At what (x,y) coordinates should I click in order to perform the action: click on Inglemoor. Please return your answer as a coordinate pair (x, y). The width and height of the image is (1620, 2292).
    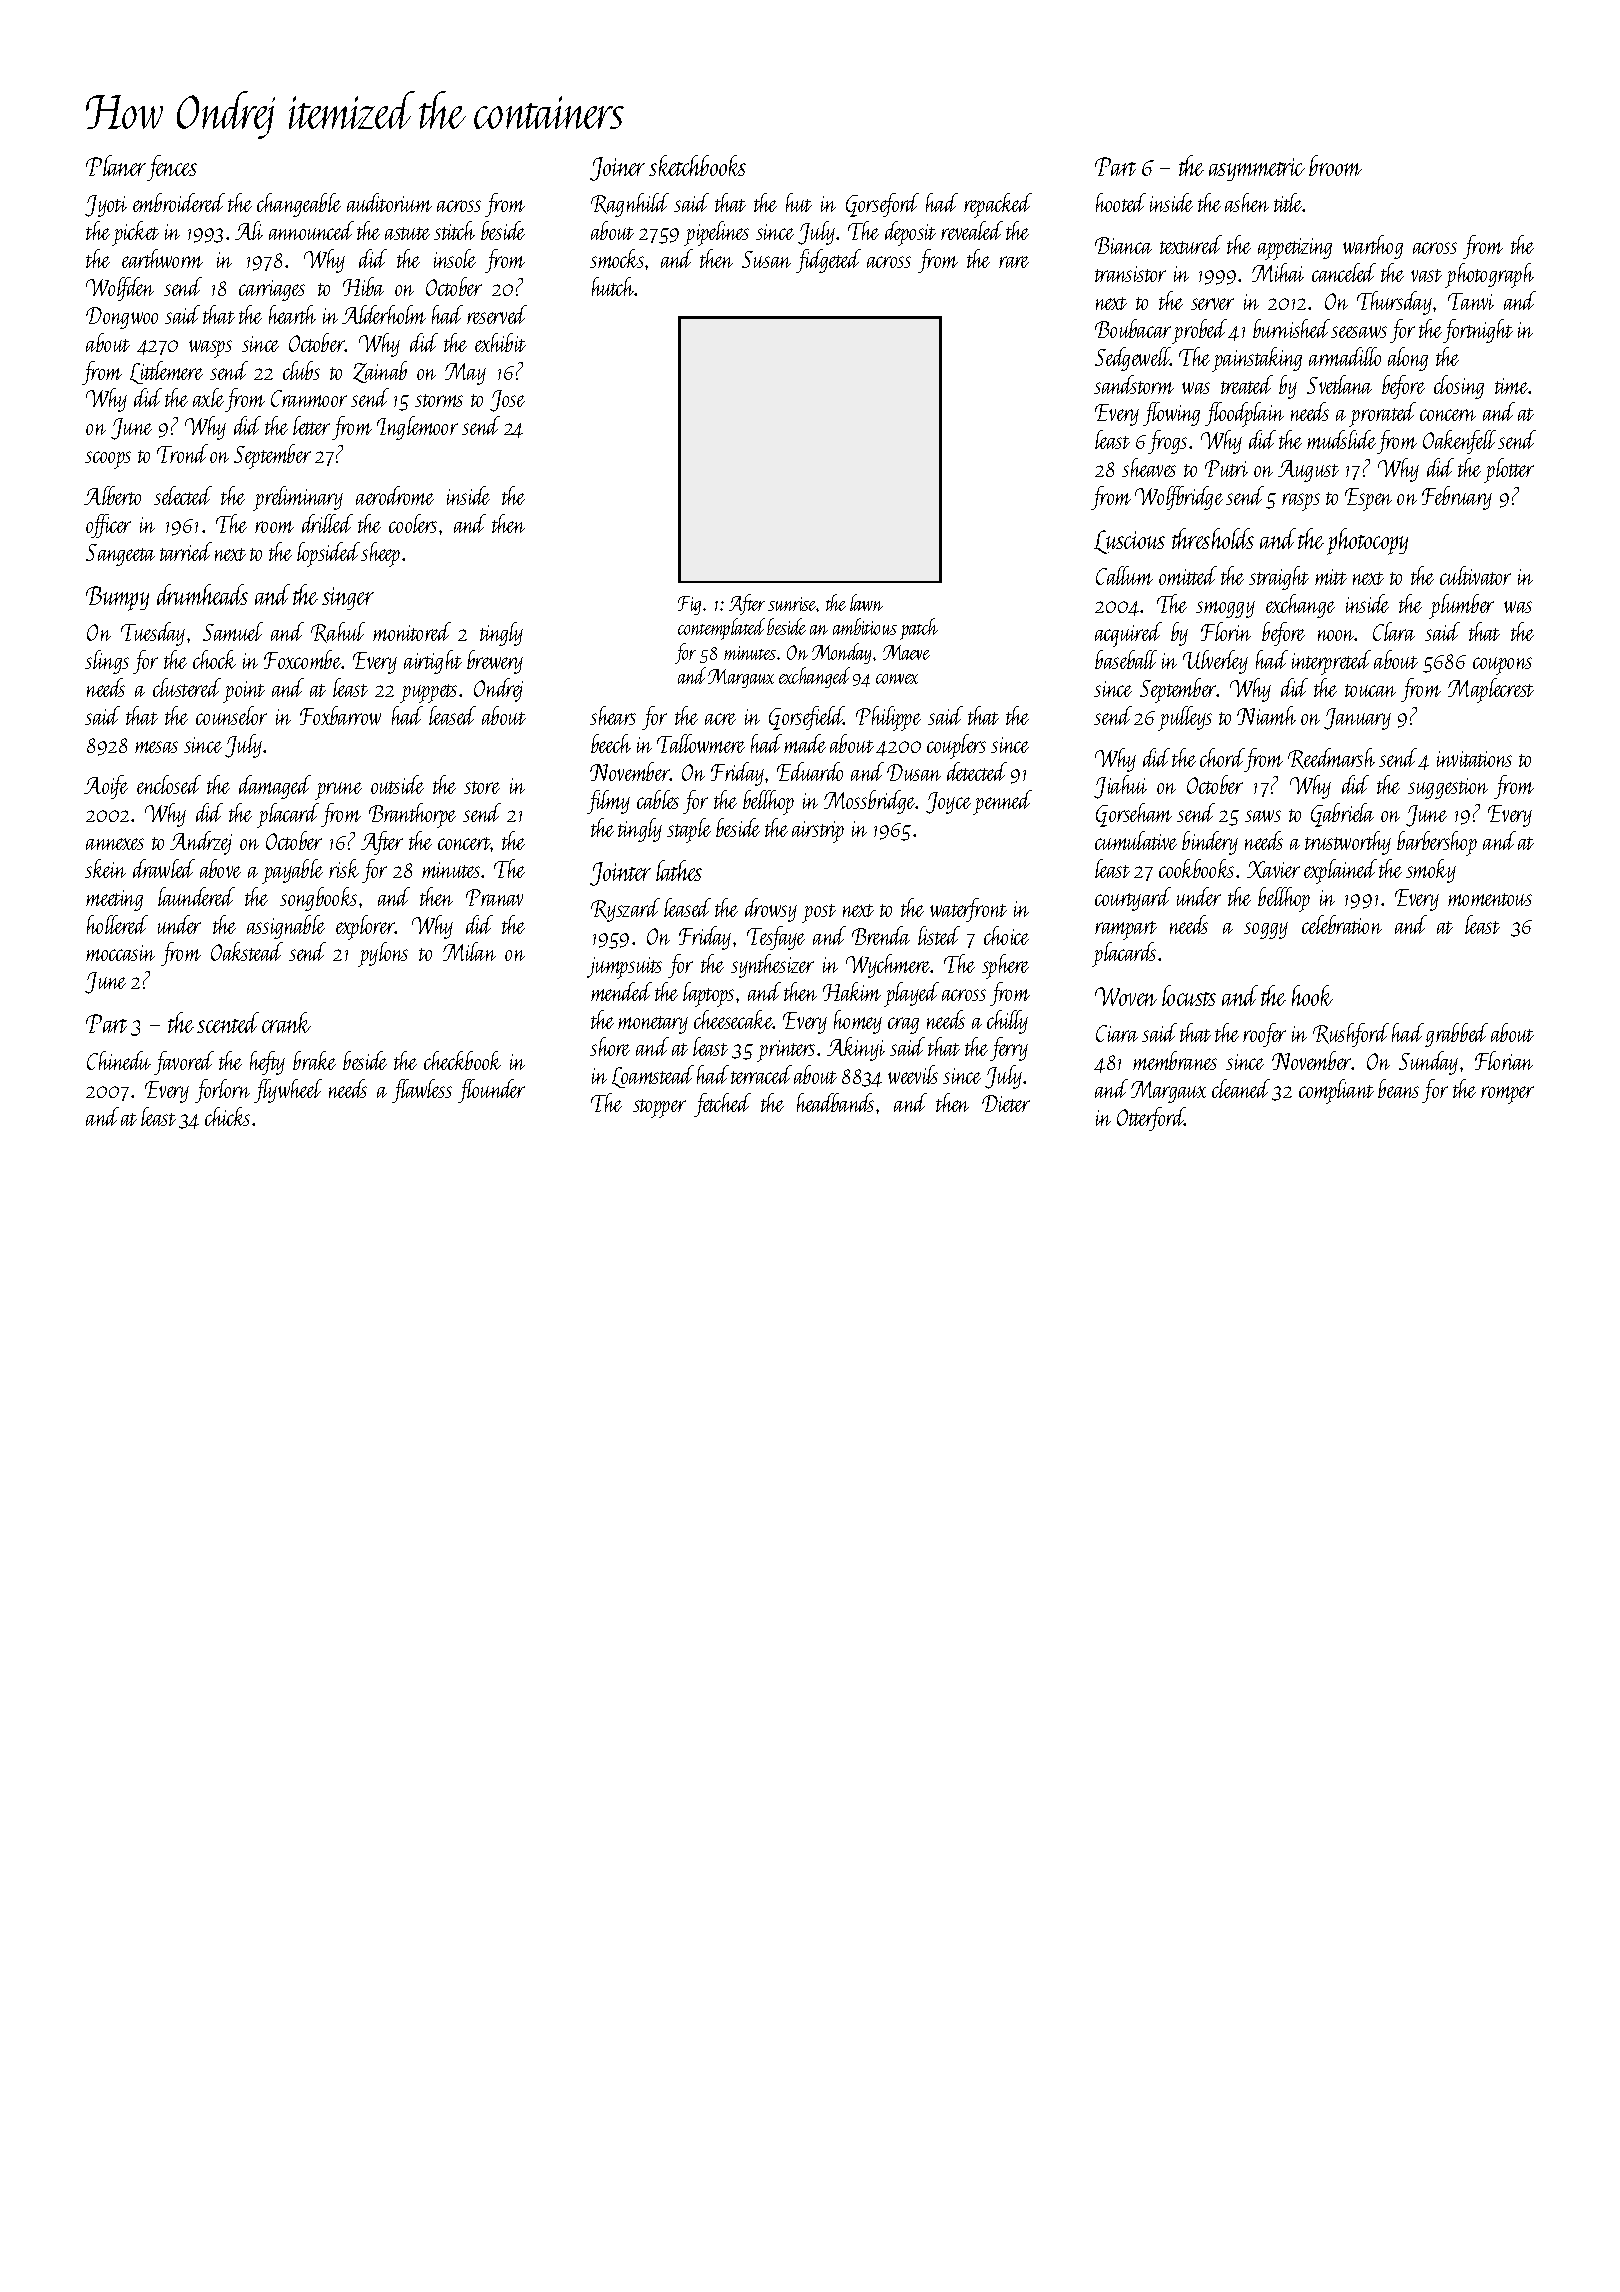
    Looking at the image, I should click on (417, 428).
